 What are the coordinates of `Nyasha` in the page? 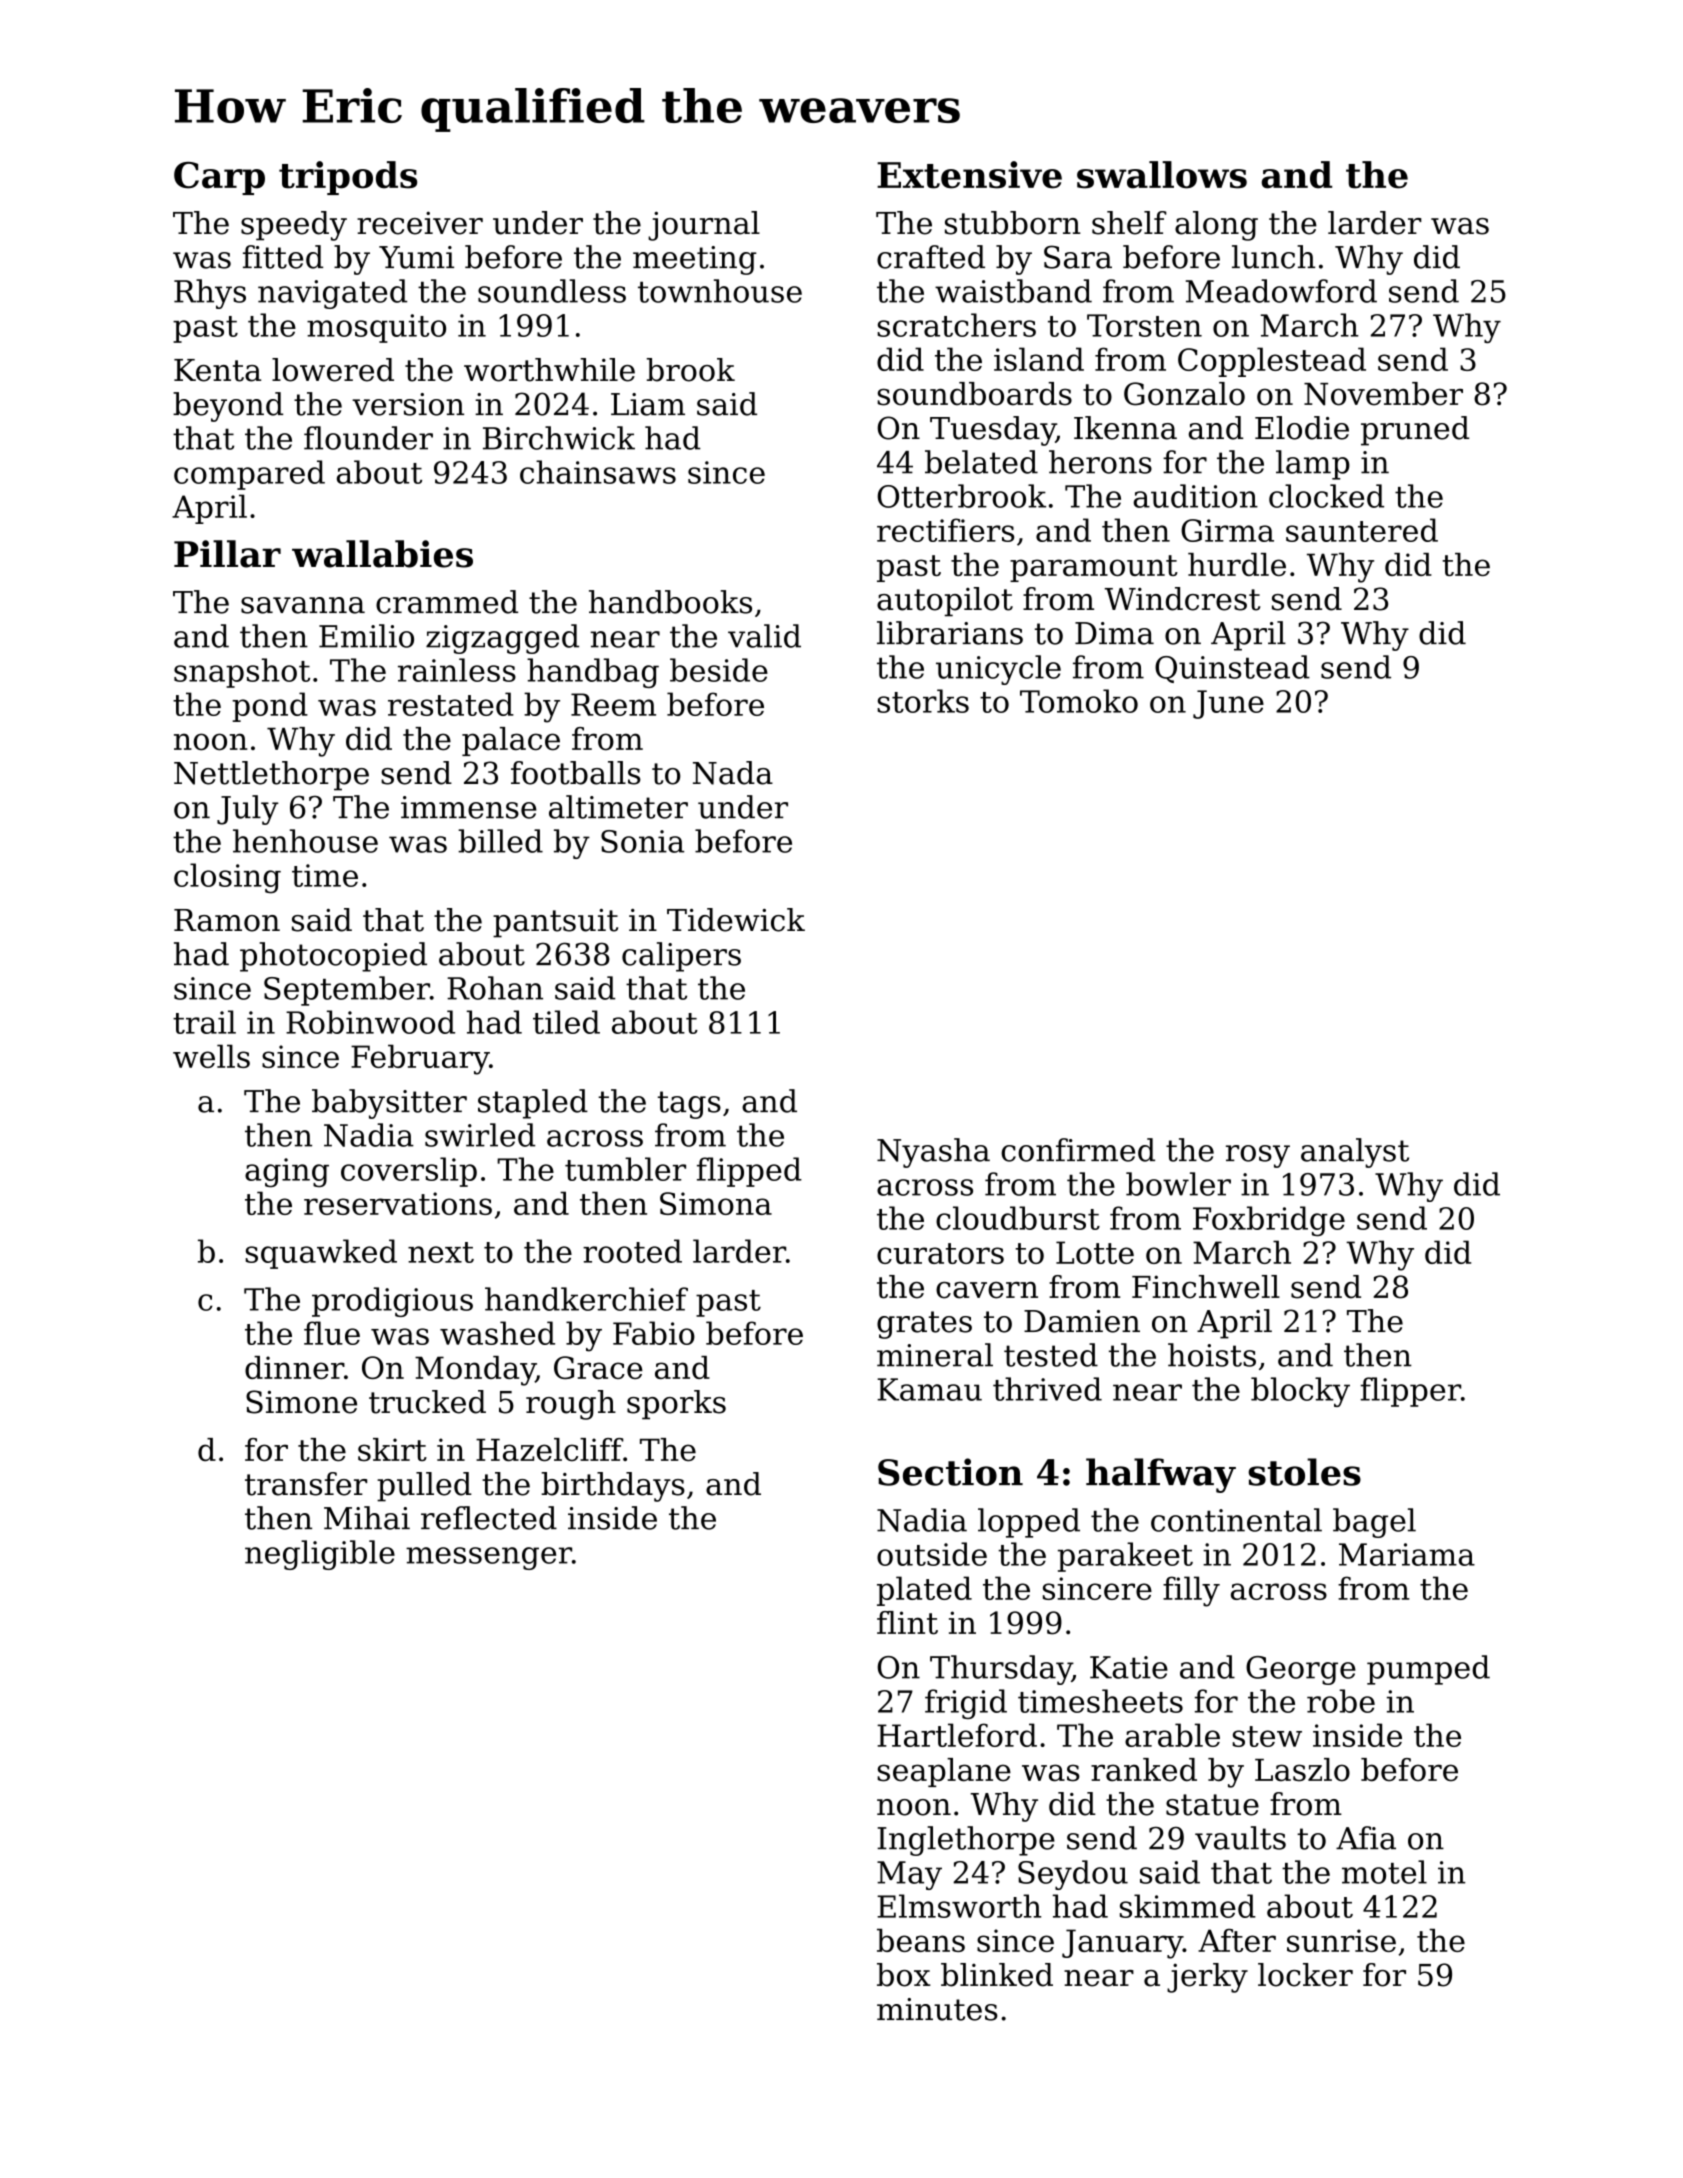 It's located at (933, 1153).
